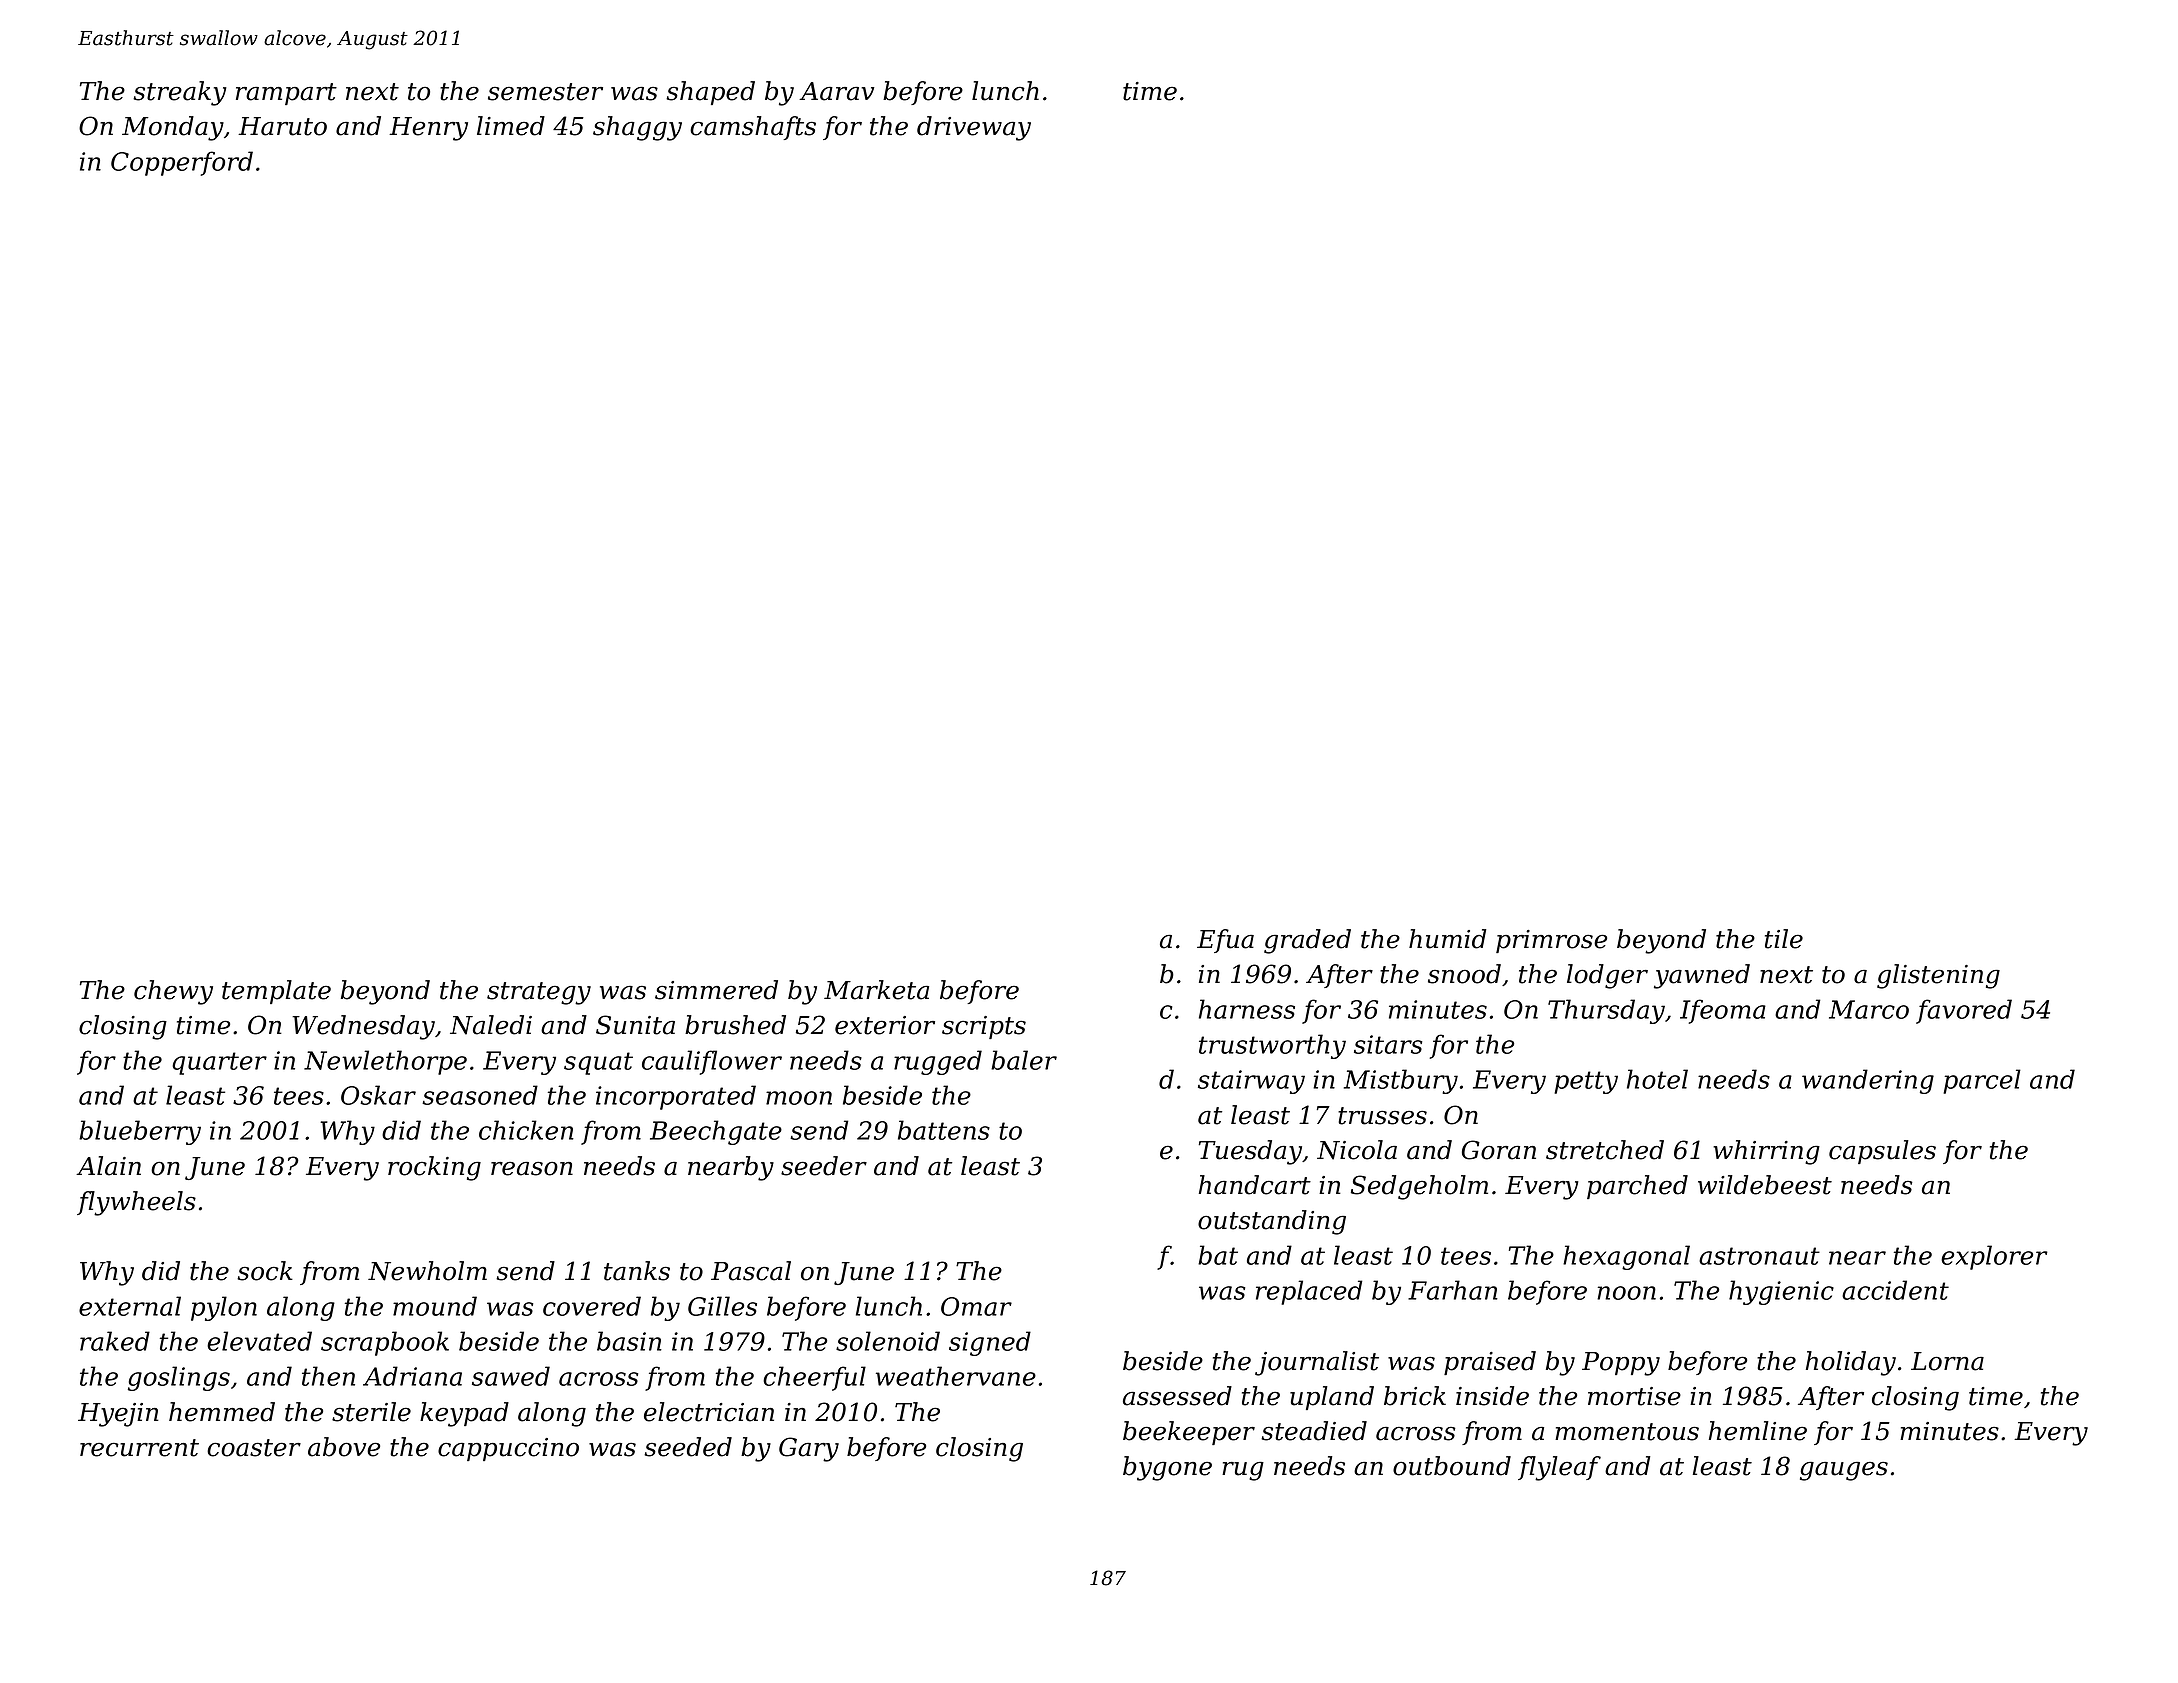 This page has width=2178, height=1683. Describe the element at coordinates (824, 1166) in the page. I see `seeder` at that location.
